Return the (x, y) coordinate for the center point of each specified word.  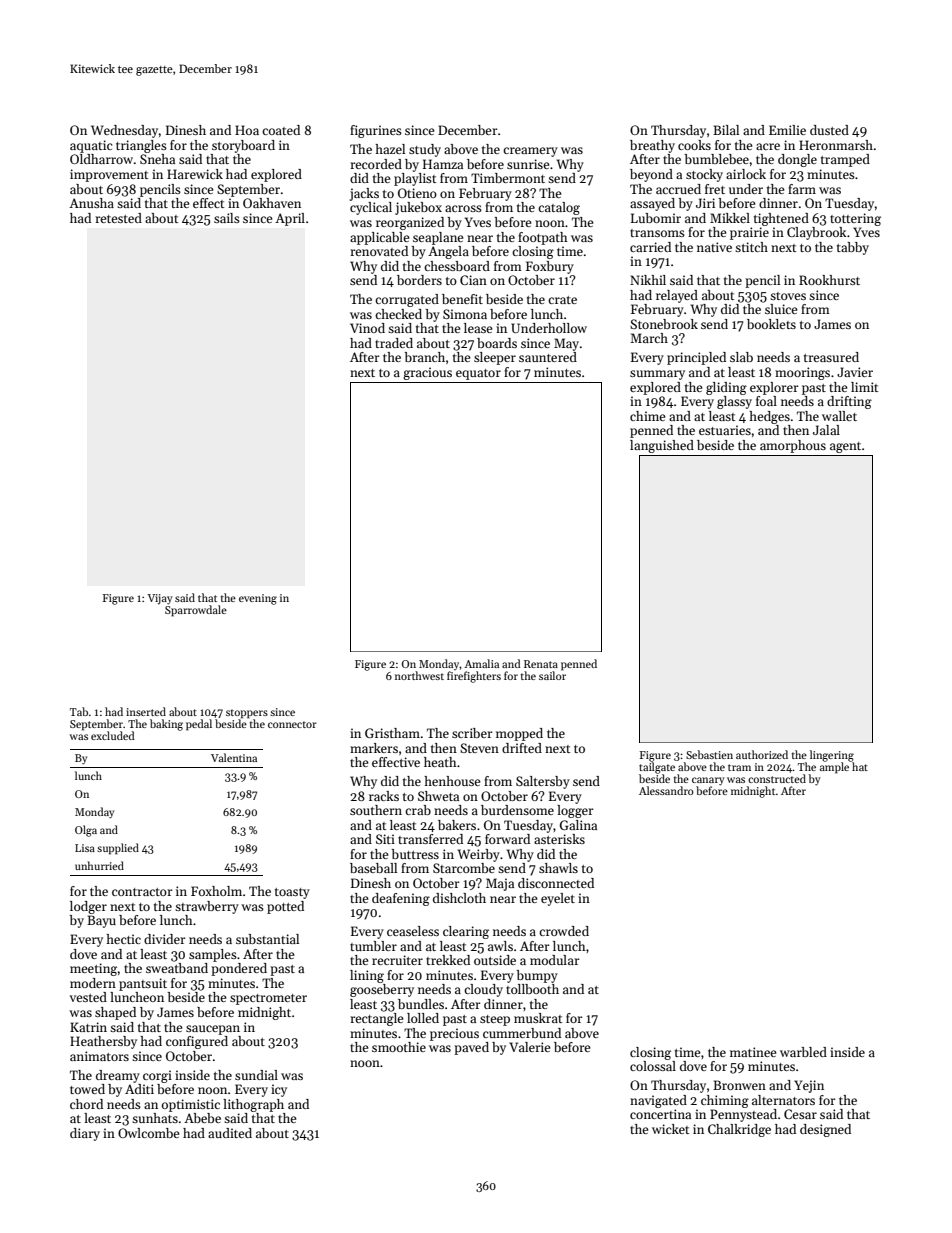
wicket (671, 1129)
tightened (781, 219)
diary (85, 1134)
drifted (522, 748)
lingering (832, 756)
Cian (473, 280)
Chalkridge (739, 1130)
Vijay (160, 599)
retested (118, 218)
